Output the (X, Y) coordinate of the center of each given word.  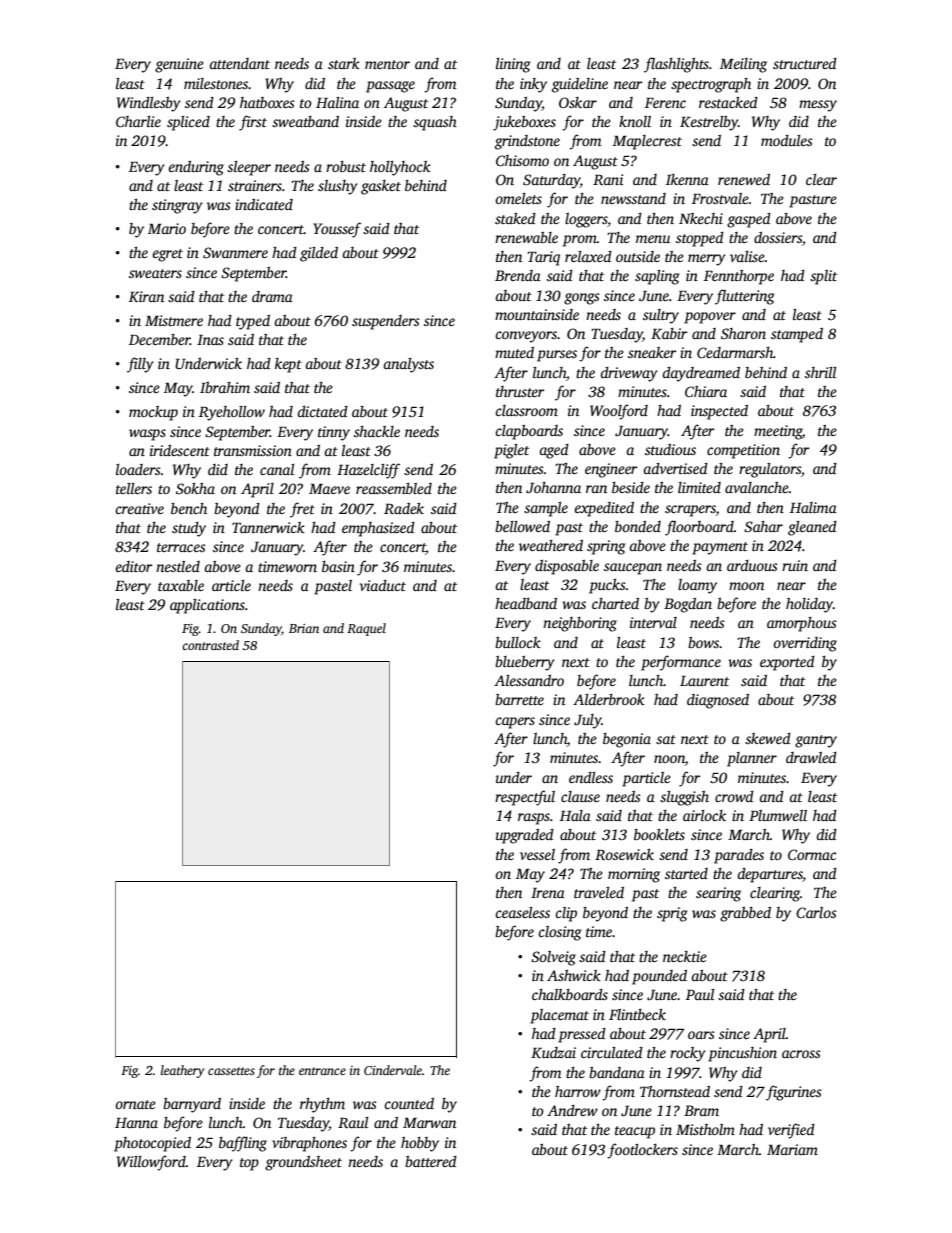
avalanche (757, 487)
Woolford (619, 412)
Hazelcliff (368, 471)
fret (302, 510)
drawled (811, 757)
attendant (239, 63)
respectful (525, 798)
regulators (770, 470)
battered (431, 1161)
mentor (387, 64)
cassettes (231, 1071)
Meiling (743, 65)
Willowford (151, 1163)
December (159, 339)
